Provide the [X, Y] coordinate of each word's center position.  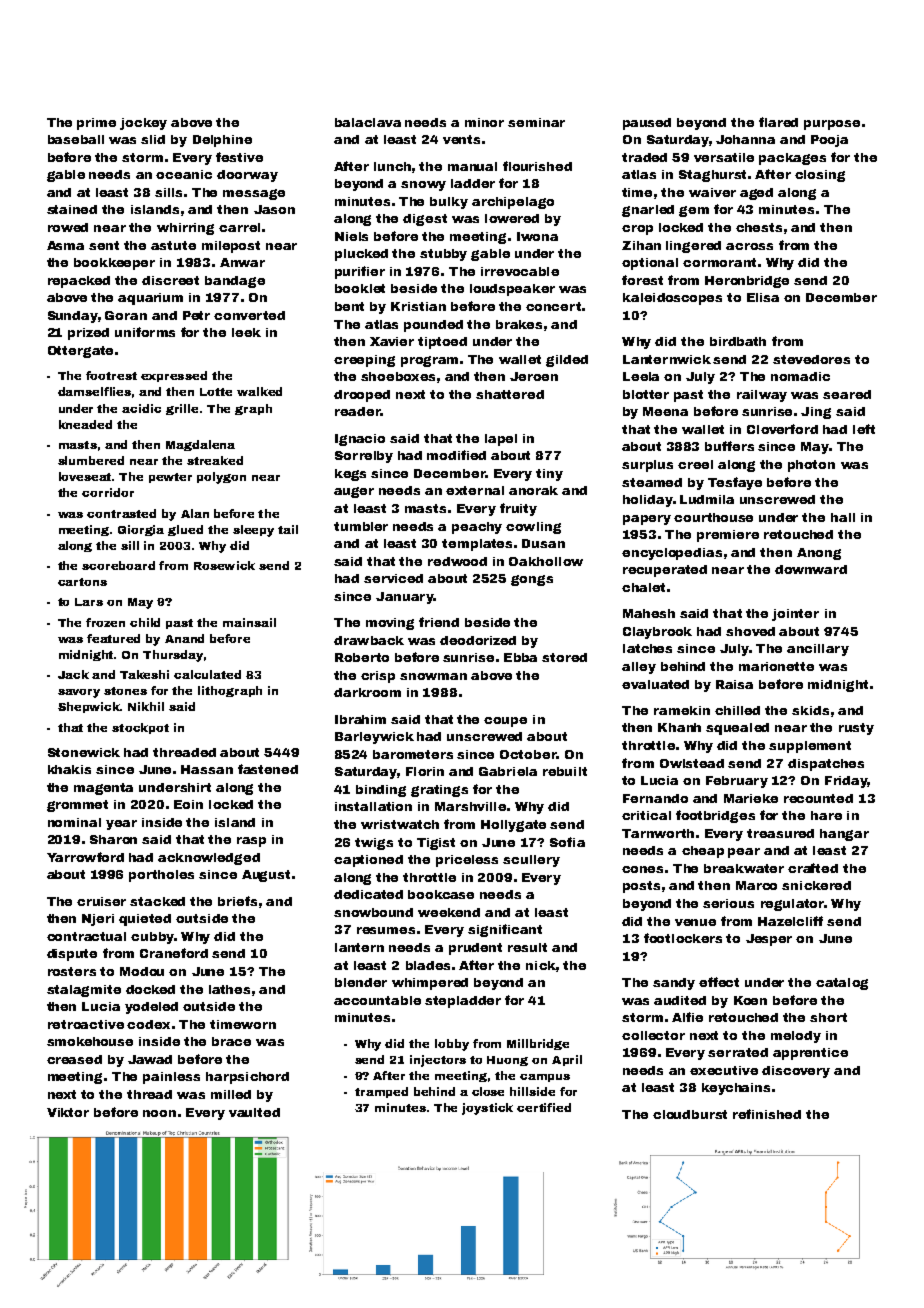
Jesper [769, 940]
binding [381, 791]
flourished [537, 166]
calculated [207, 674]
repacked [79, 282]
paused [647, 124]
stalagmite [84, 991]
